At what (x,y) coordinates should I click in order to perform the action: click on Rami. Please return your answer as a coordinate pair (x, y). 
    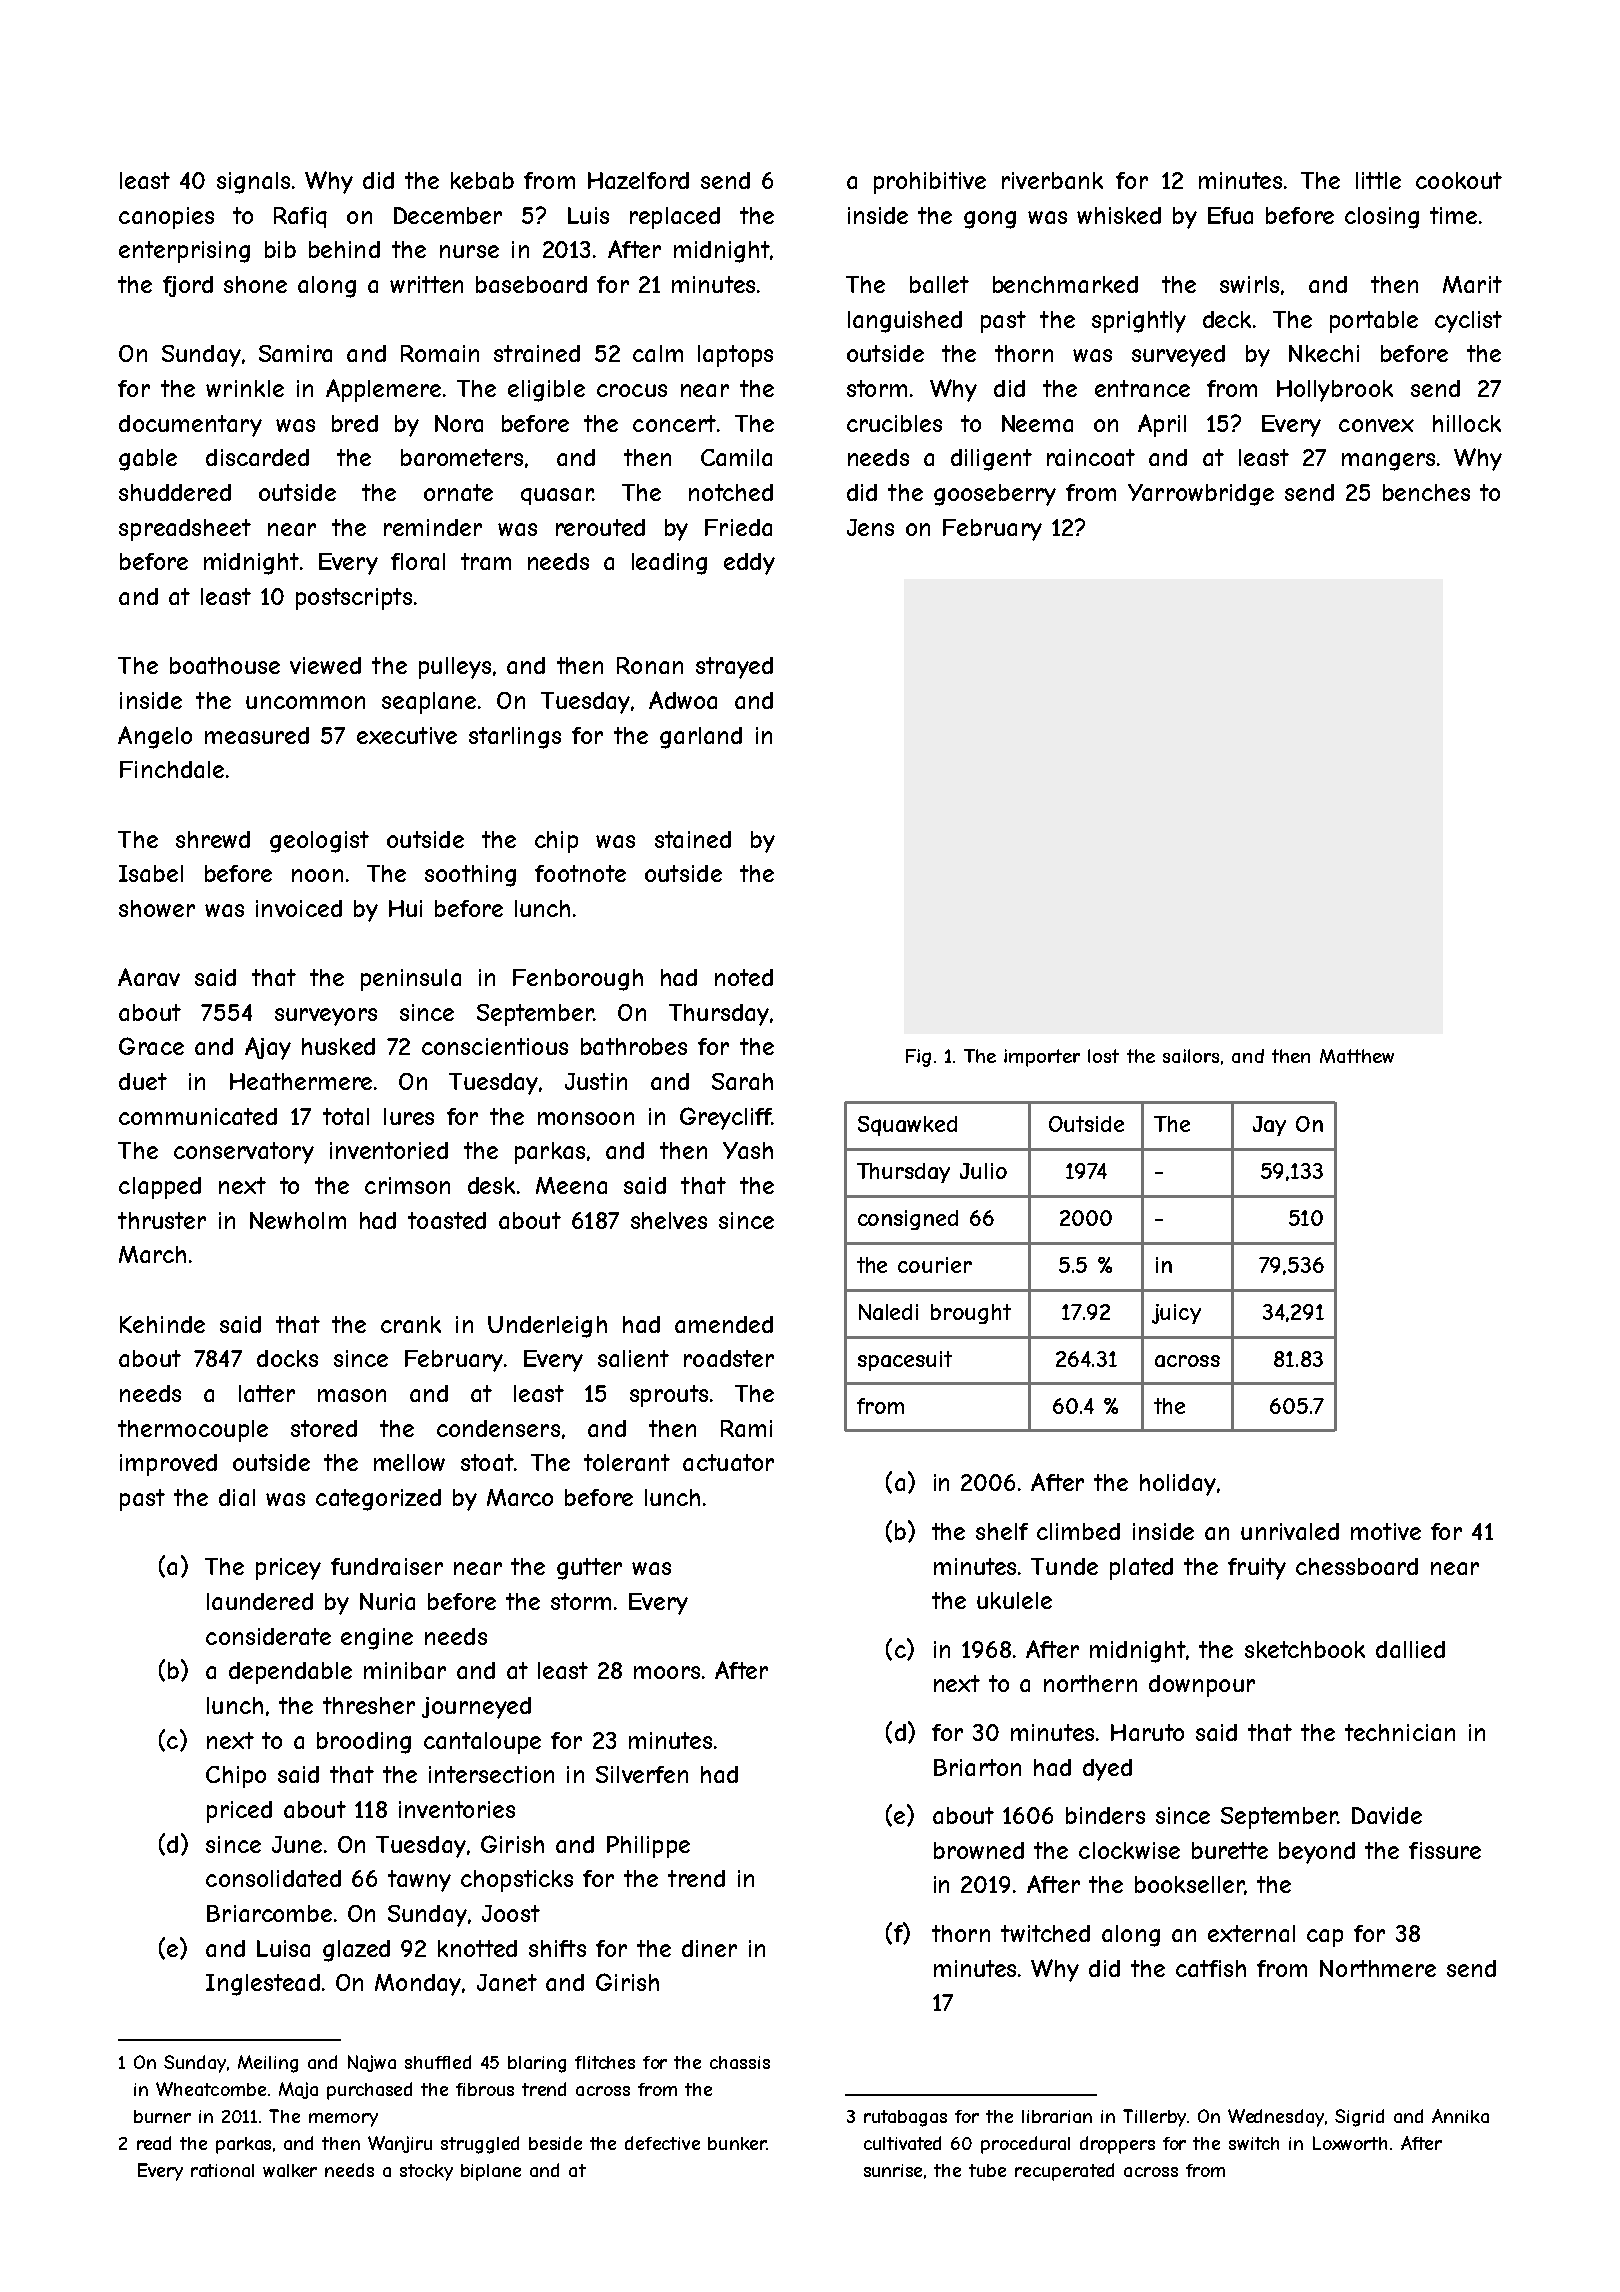
    Looking at the image, I should click on (746, 1428).
